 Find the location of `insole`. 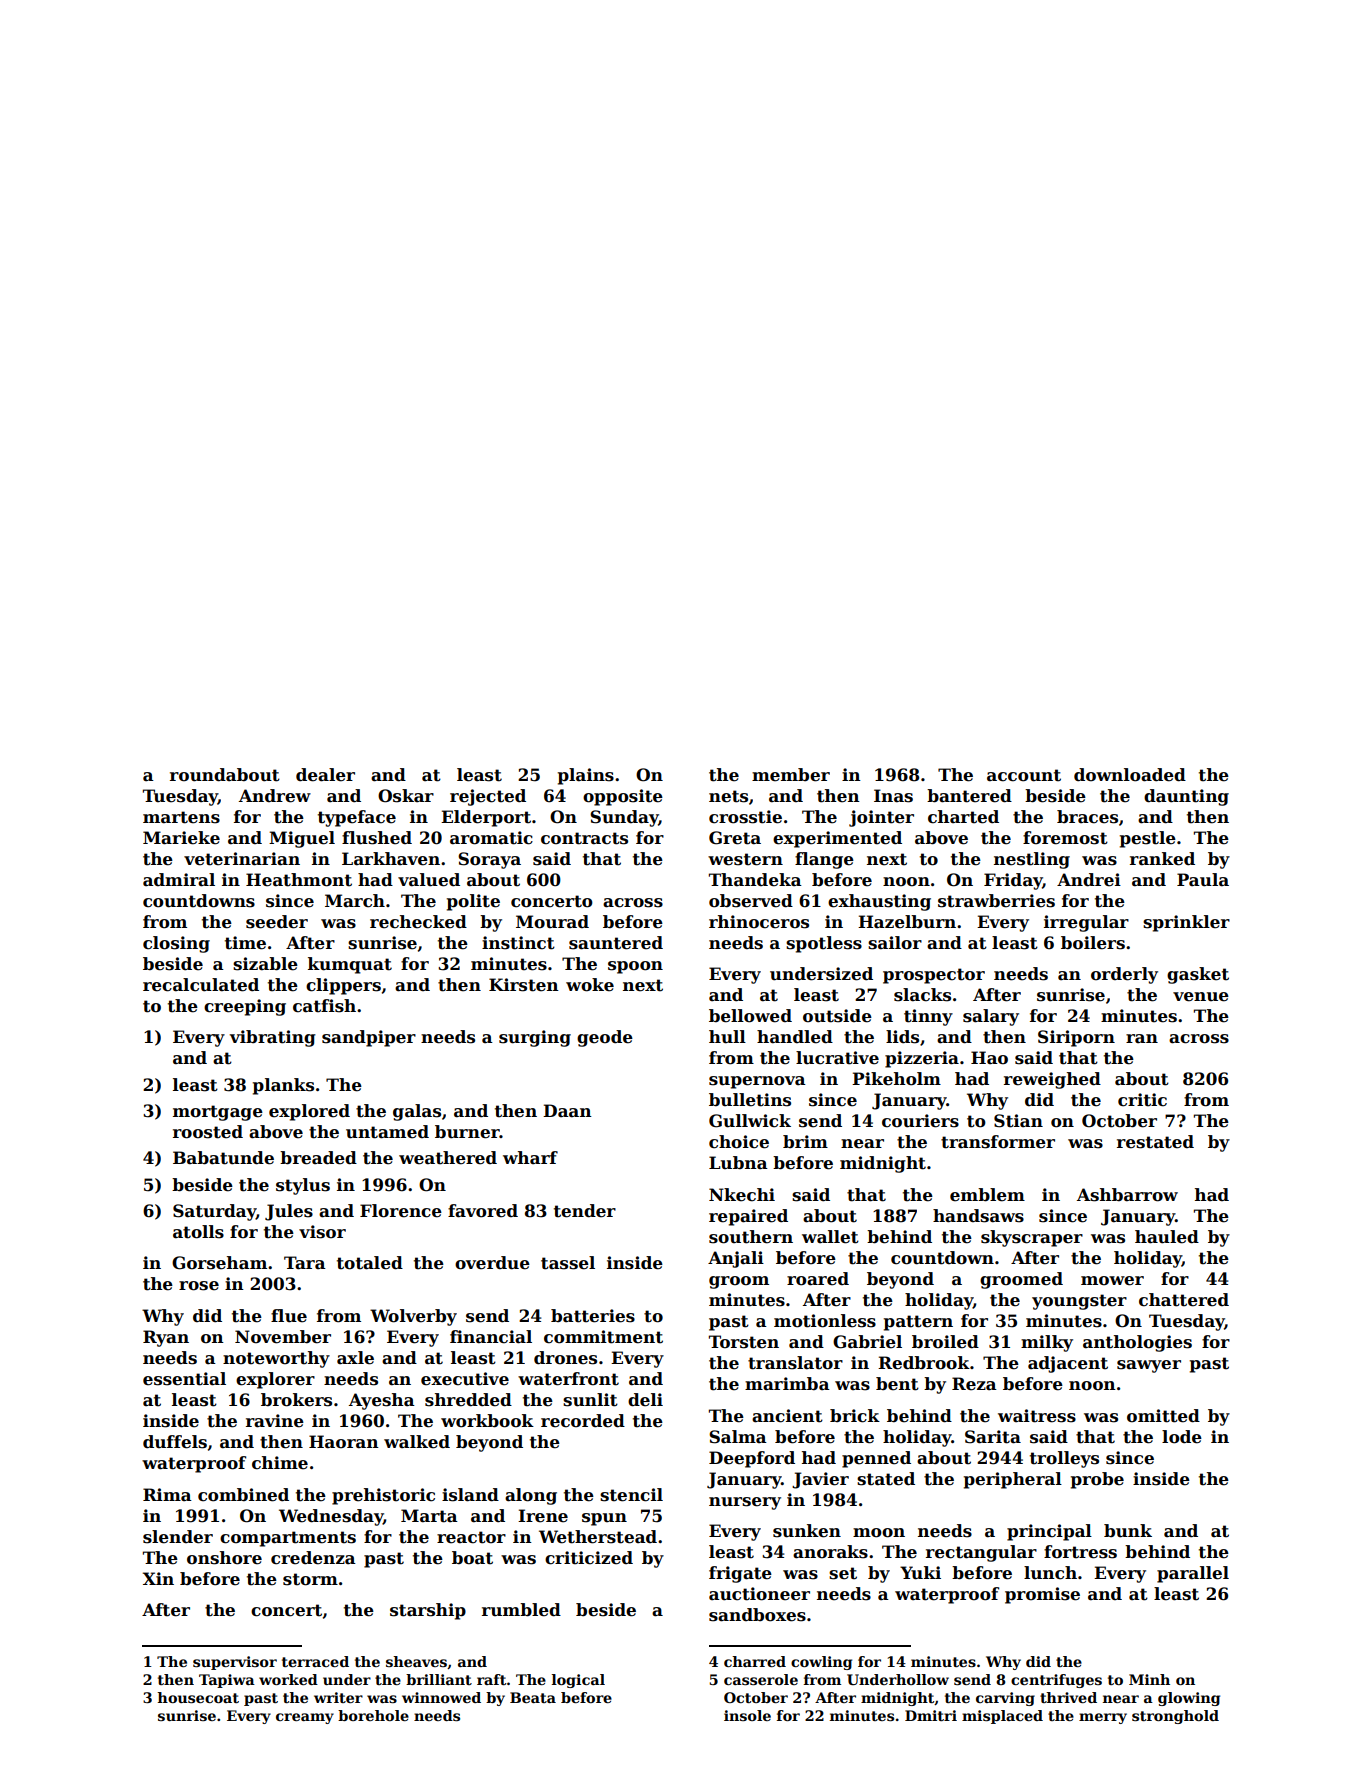

insole is located at coordinates (747, 1715).
